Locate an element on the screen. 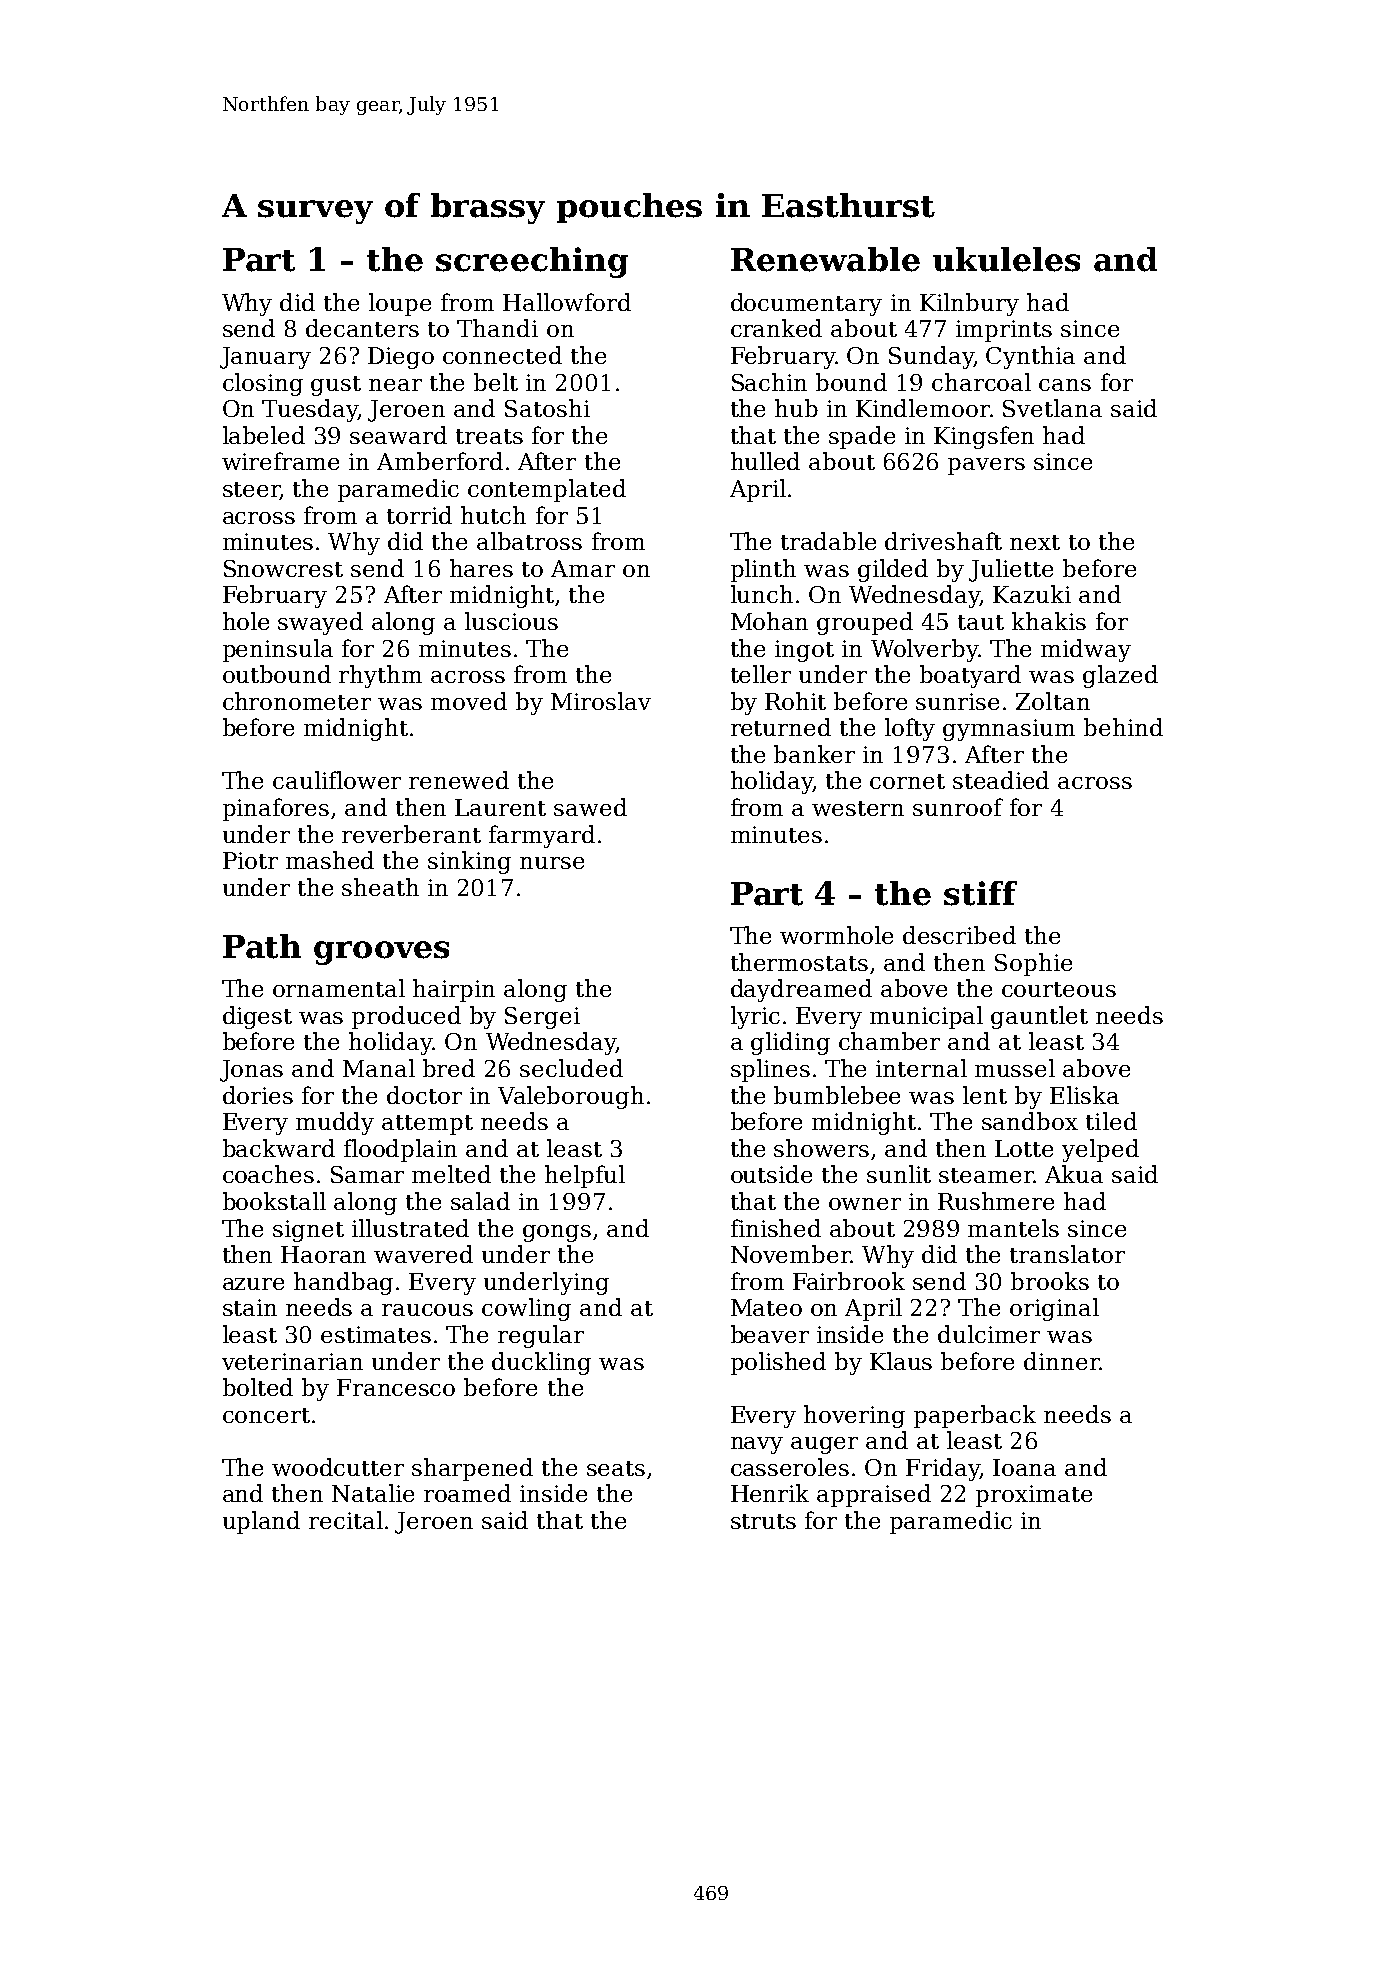 Image resolution: width=1386 pixels, height=1969 pixels. tiled is located at coordinates (1111, 1121).
